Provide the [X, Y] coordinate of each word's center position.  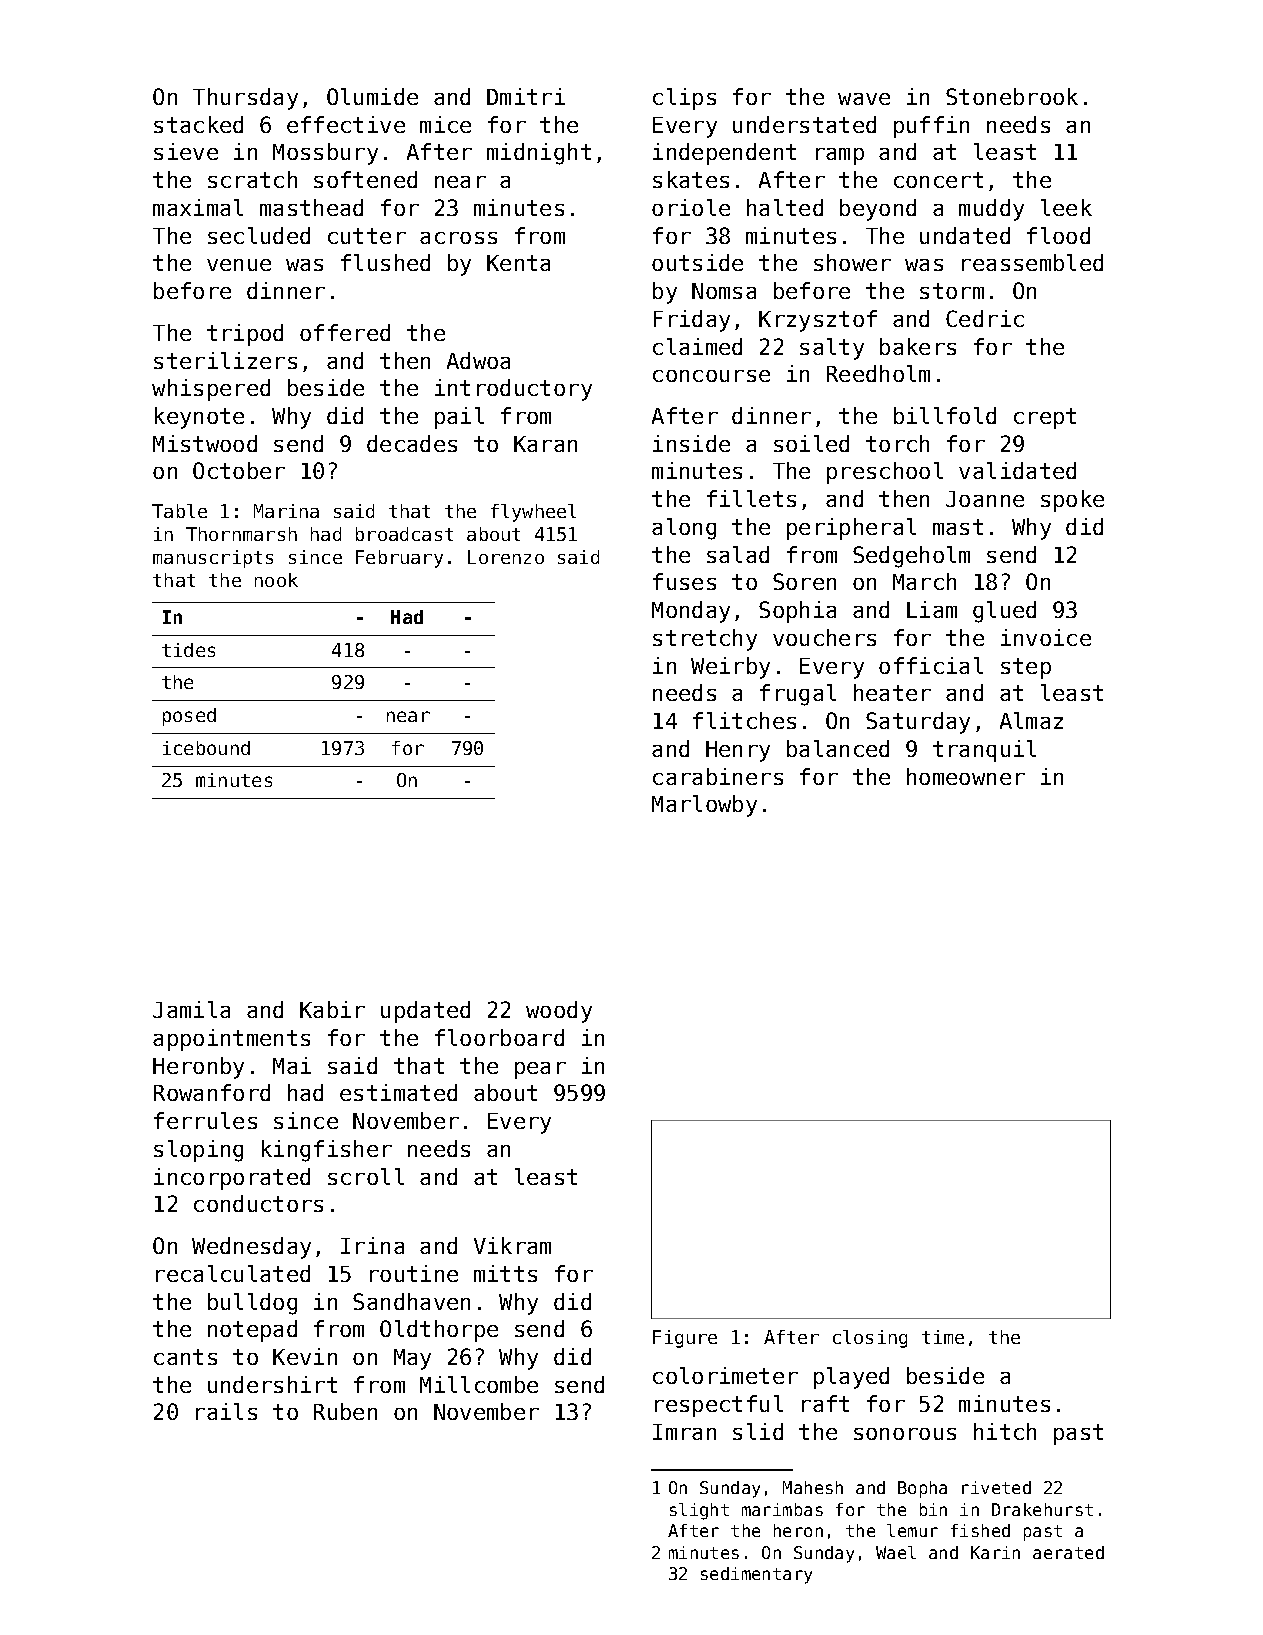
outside [697, 262]
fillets [751, 498]
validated [1017, 470]
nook [276, 580]
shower [852, 262]
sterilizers [225, 360]
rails [226, 1411]
